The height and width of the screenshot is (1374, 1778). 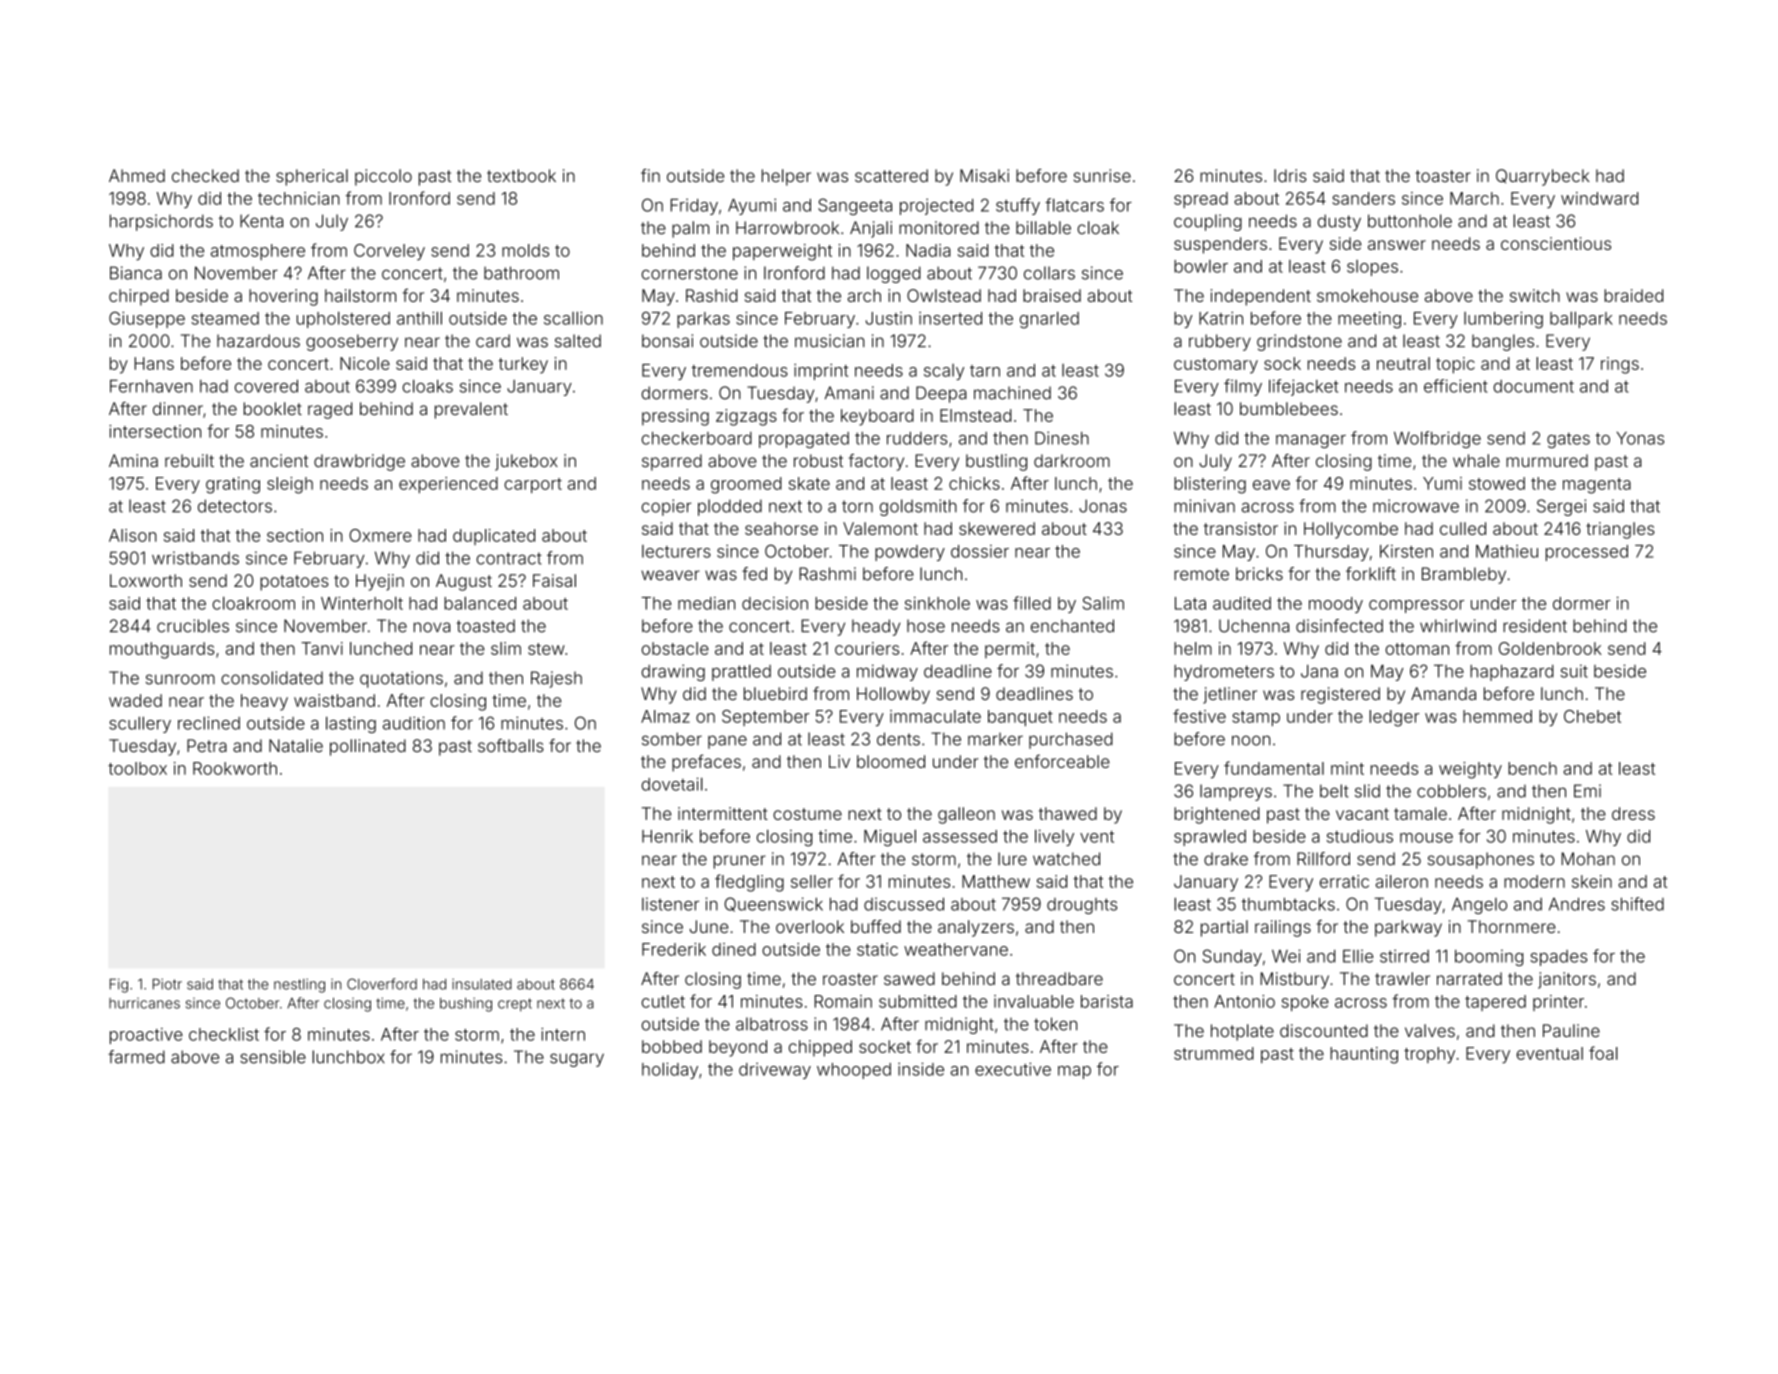 I want to click on toaster, so click(x=1443, y=176).
